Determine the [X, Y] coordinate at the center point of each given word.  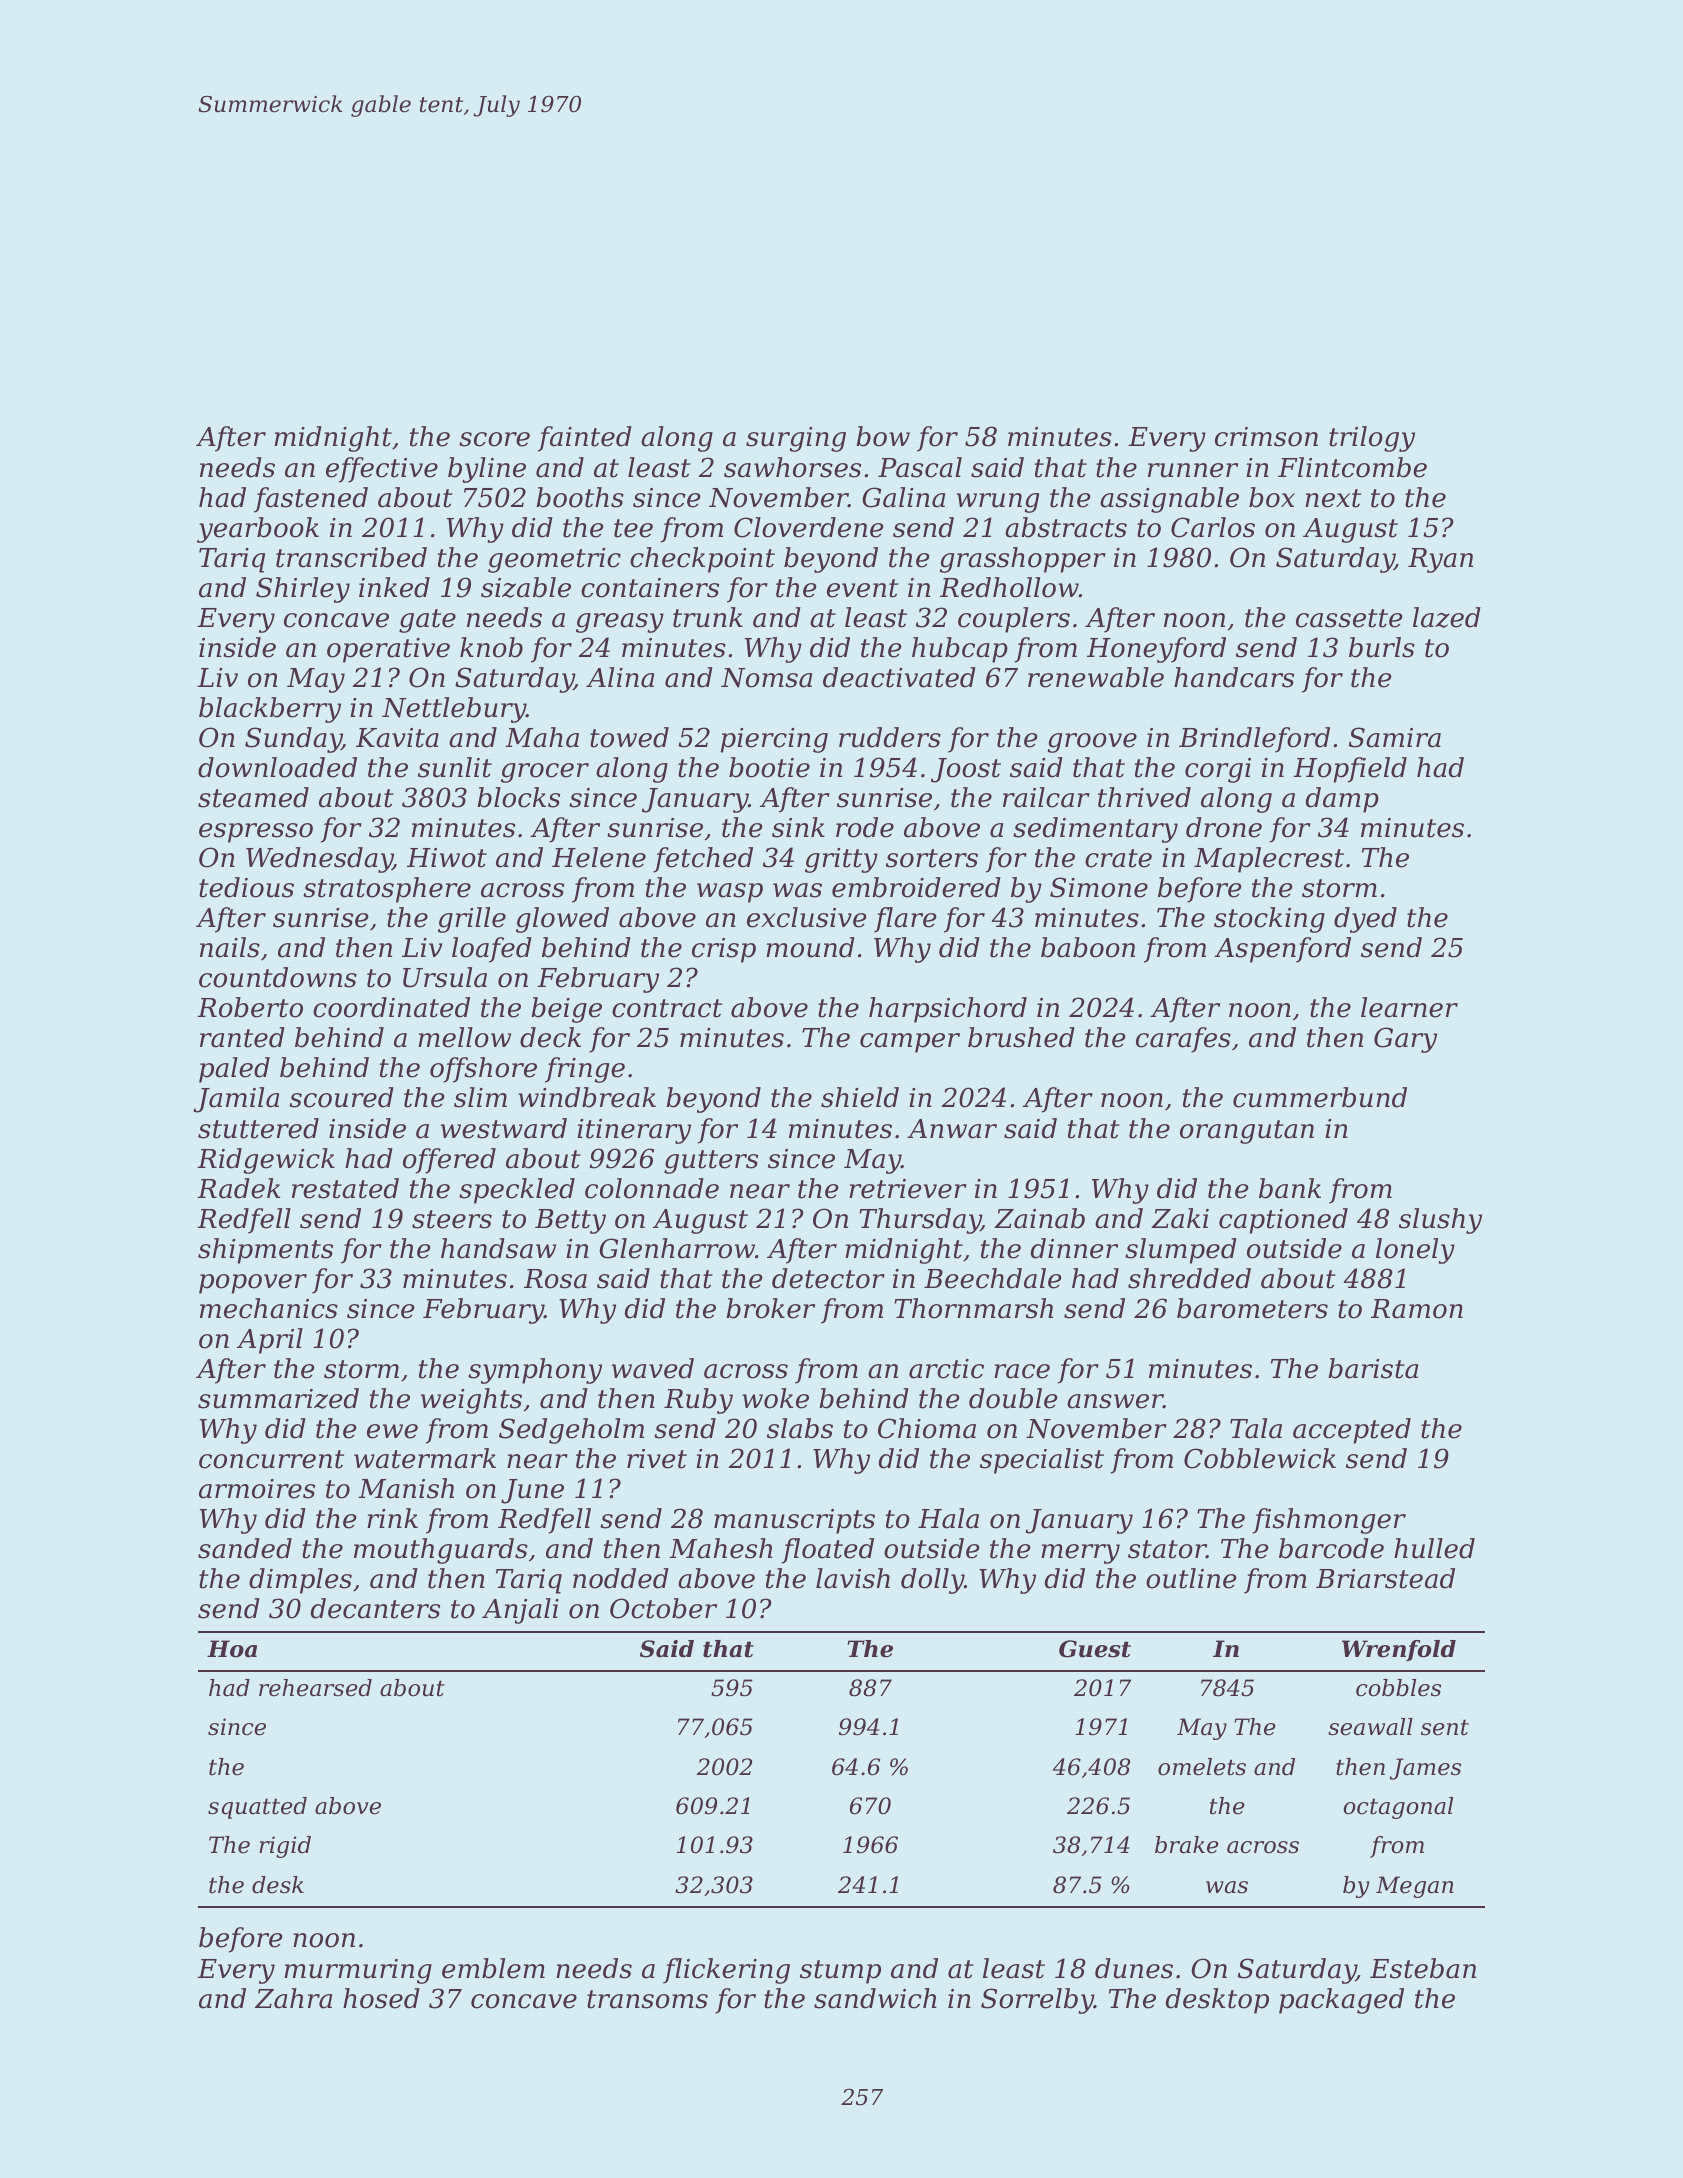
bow [883, 436]
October [663, 1608]
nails [230, 947]
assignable [1169, 500]
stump [840, 1972]
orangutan [1247, 1132]
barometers [1252, 1308]
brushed [1021, 1037]
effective [382, 470]
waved [653, 1368]
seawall [1370, 1727]
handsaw [498, 1248]
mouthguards [441, 1551]
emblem [493, 1968]
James [1425, 1769]
